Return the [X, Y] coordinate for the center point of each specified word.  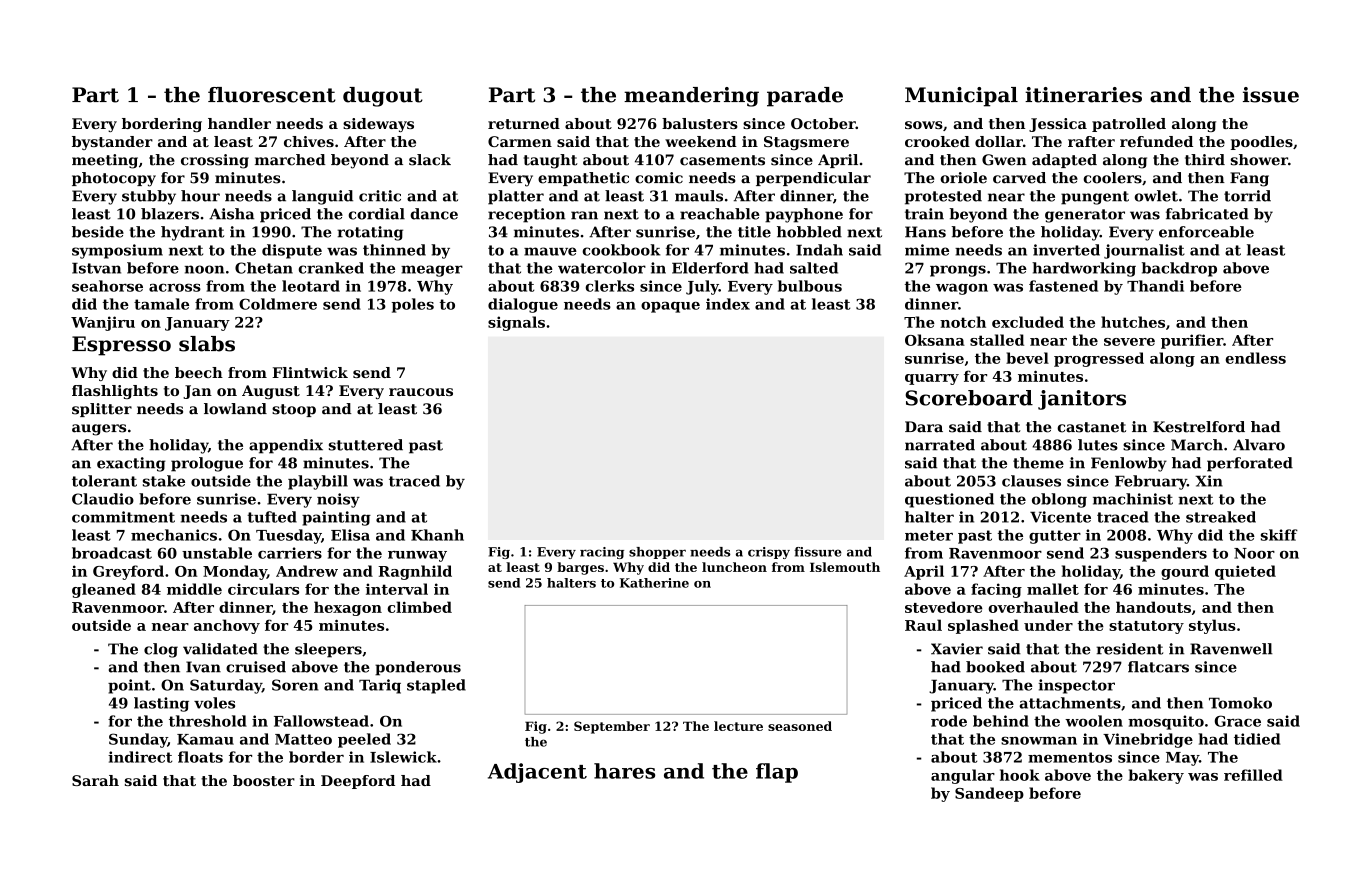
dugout [383, 97]
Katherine [654, 583]
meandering [691, 97]
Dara [924, 427]
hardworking [1084, 269]
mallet [1053, 589]
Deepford [358, 782]
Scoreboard [969, 398]
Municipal [961, 97]
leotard [311, 286]
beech [199, 372]
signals [516, 323]
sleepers [328, 650]
